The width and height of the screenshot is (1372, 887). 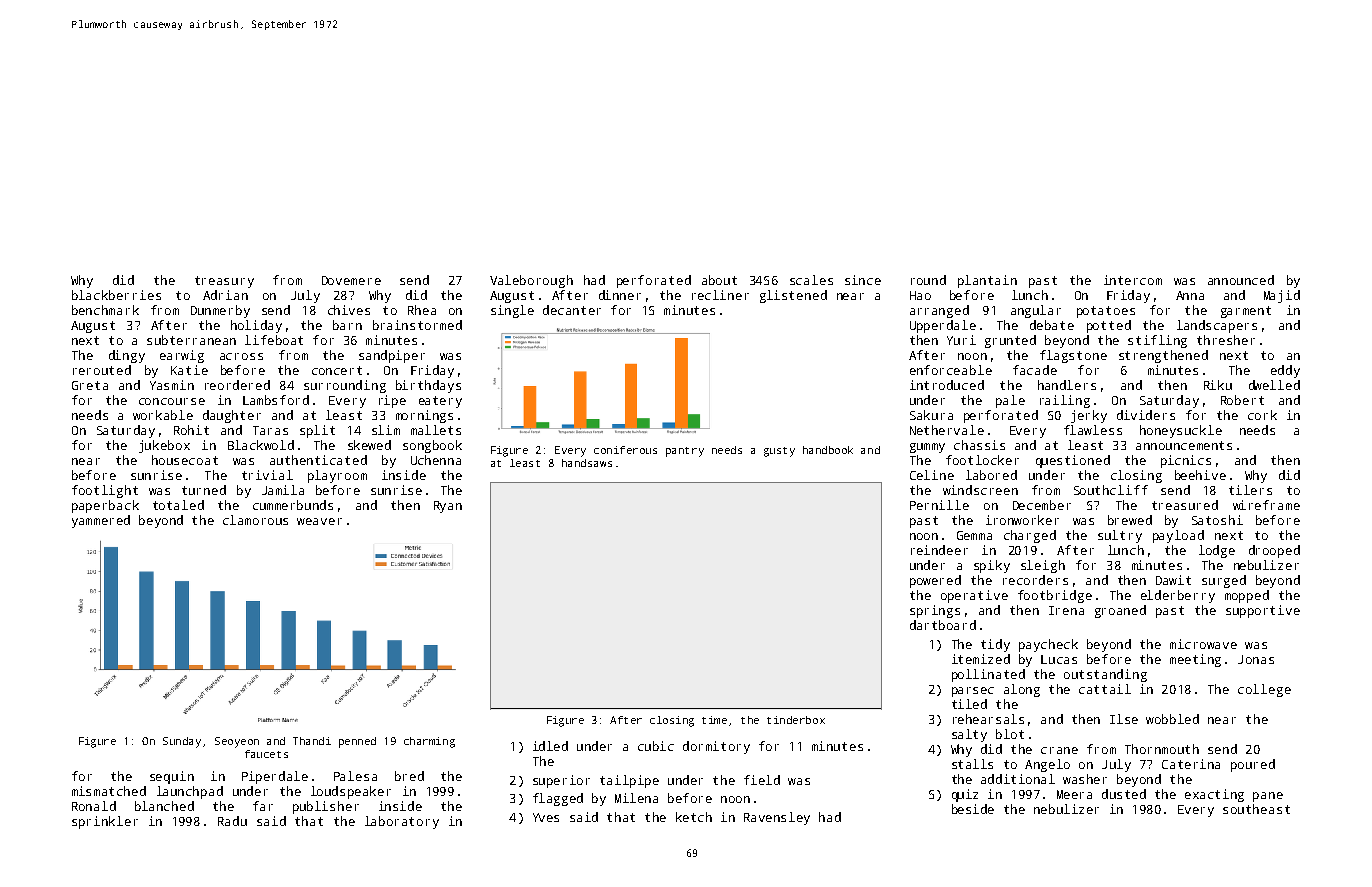 What do you see at coordinates (224, 282) in the screenshot?
I see `treasury` at bounding box center [224, 282].
